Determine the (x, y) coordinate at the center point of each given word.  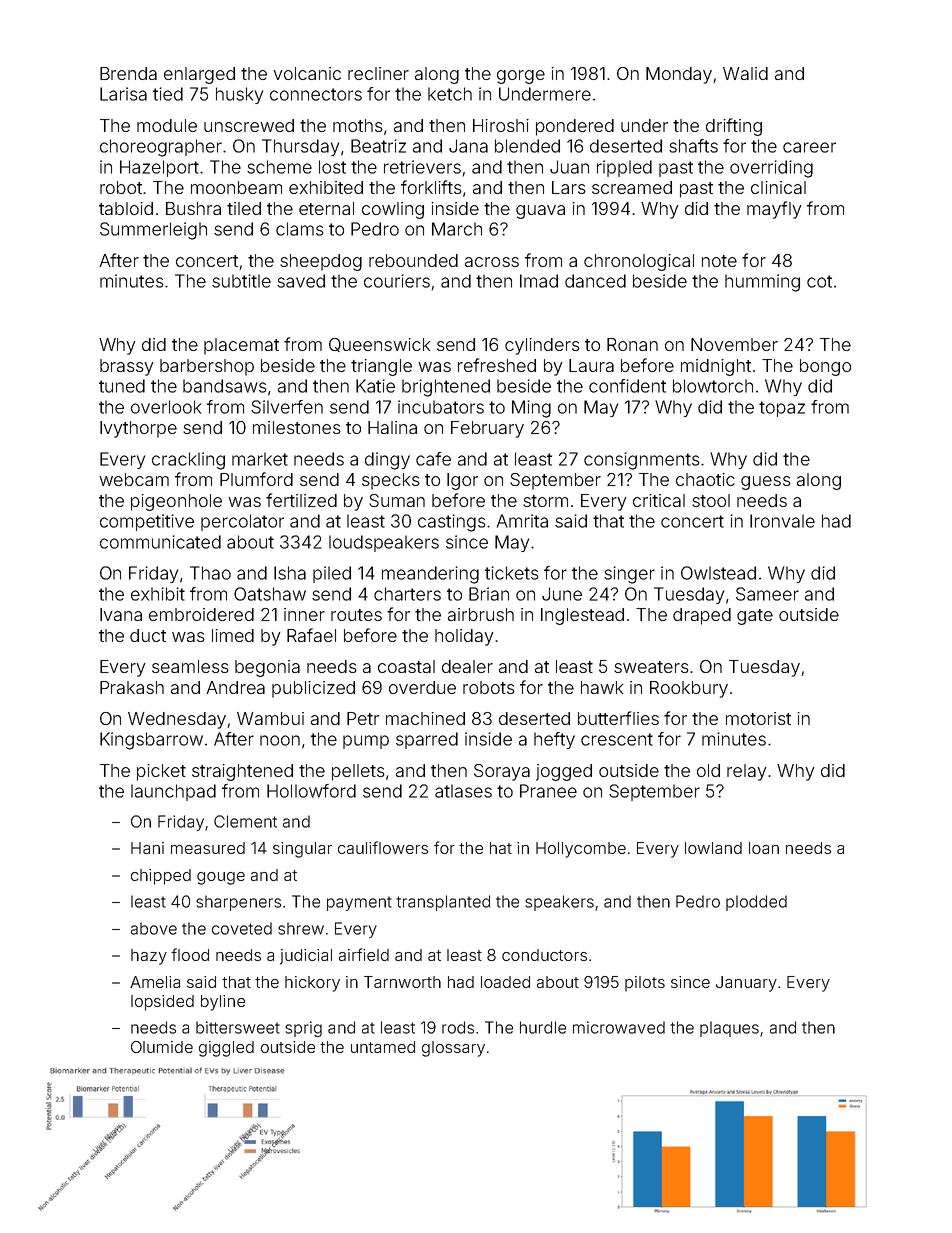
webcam (134, 479)
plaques (729, 1029)
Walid (745, 73)
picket (161, 772)
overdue (422, 687)
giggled (226, 1049)
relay (747, 772)
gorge (521, 77)
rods (458, 1027)
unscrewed (249, 125)
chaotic (705, 479)
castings (452, 523)
